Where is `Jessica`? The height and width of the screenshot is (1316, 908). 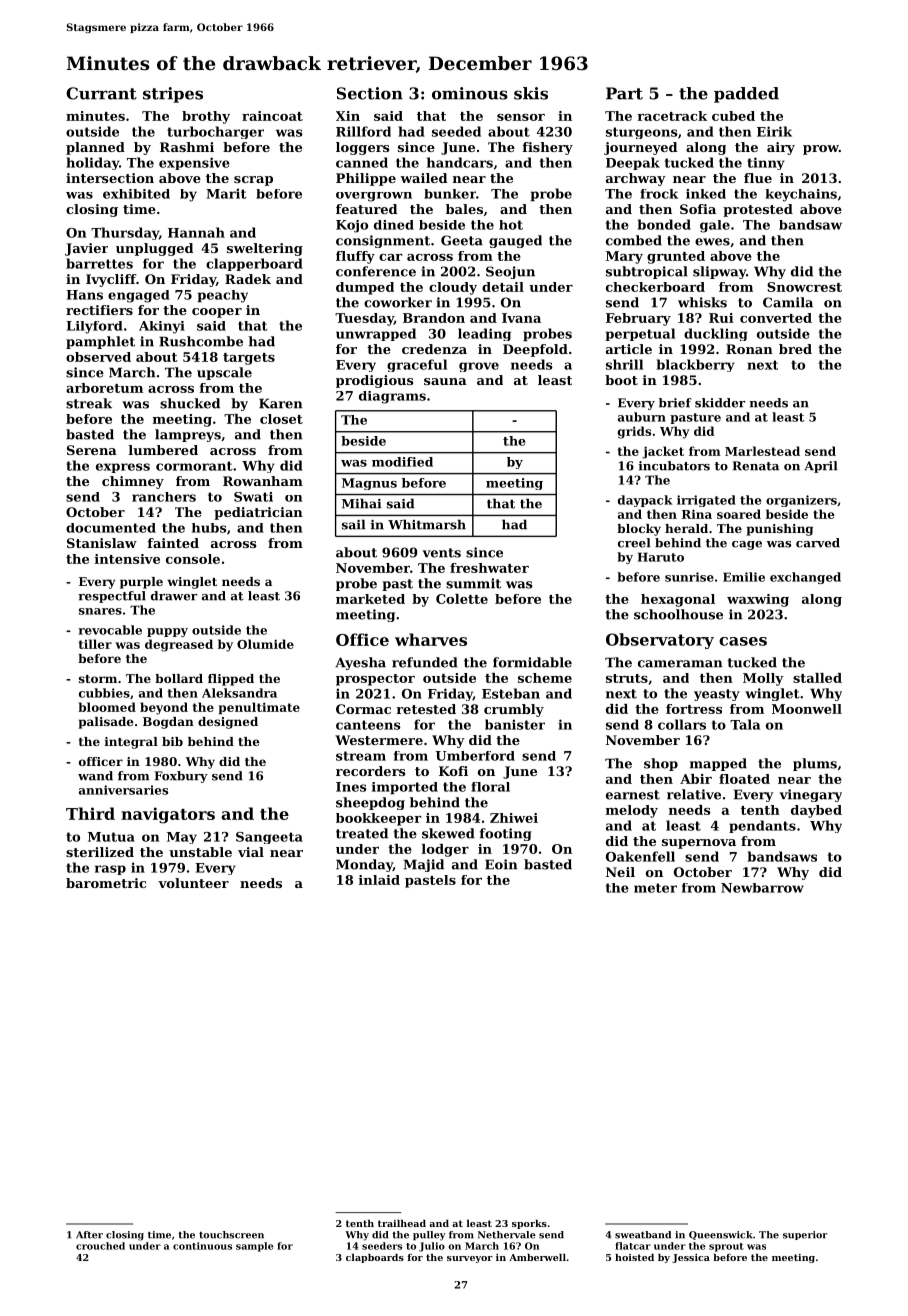
Jessica is located at coordinates (691, 1258).
